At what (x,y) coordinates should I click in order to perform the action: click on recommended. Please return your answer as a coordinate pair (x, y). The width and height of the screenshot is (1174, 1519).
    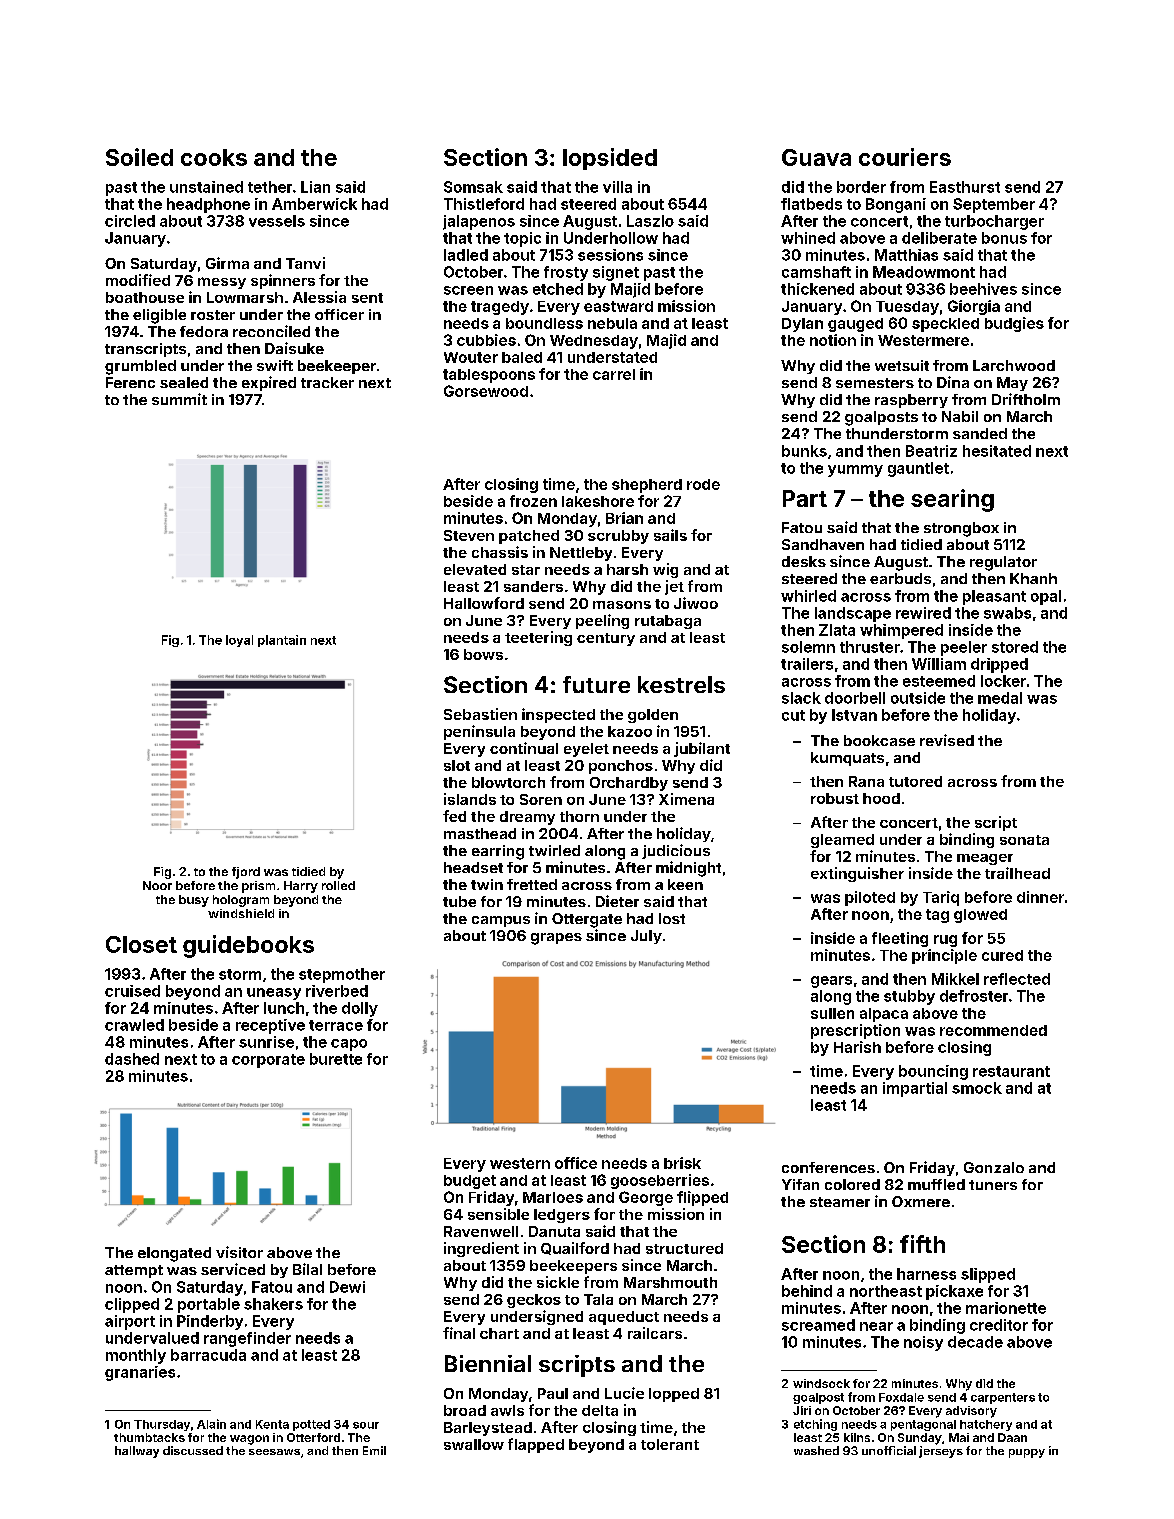
    Looking at the image, I should click on (993, 1030).
